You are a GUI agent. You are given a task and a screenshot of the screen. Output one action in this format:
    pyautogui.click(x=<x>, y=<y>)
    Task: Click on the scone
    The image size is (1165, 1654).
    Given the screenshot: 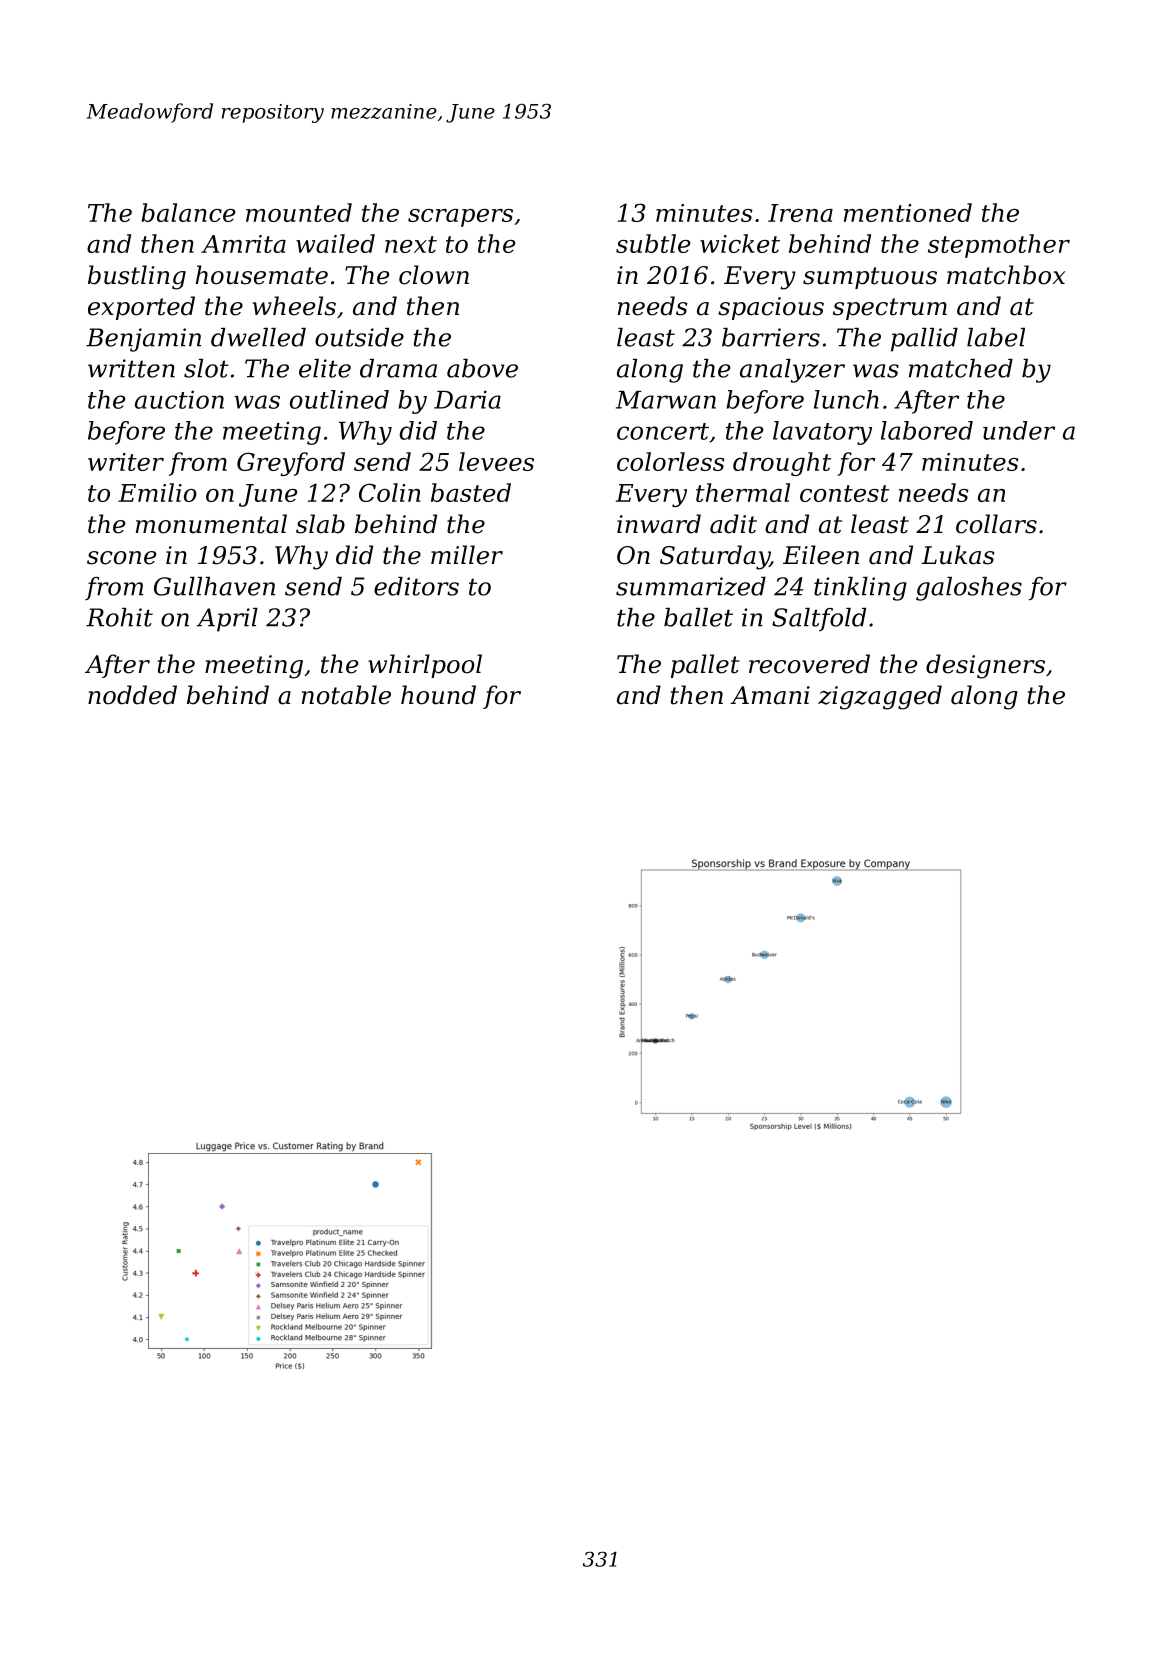 What is the action you would take?
    pyautogui.click(x=121, y=558)
